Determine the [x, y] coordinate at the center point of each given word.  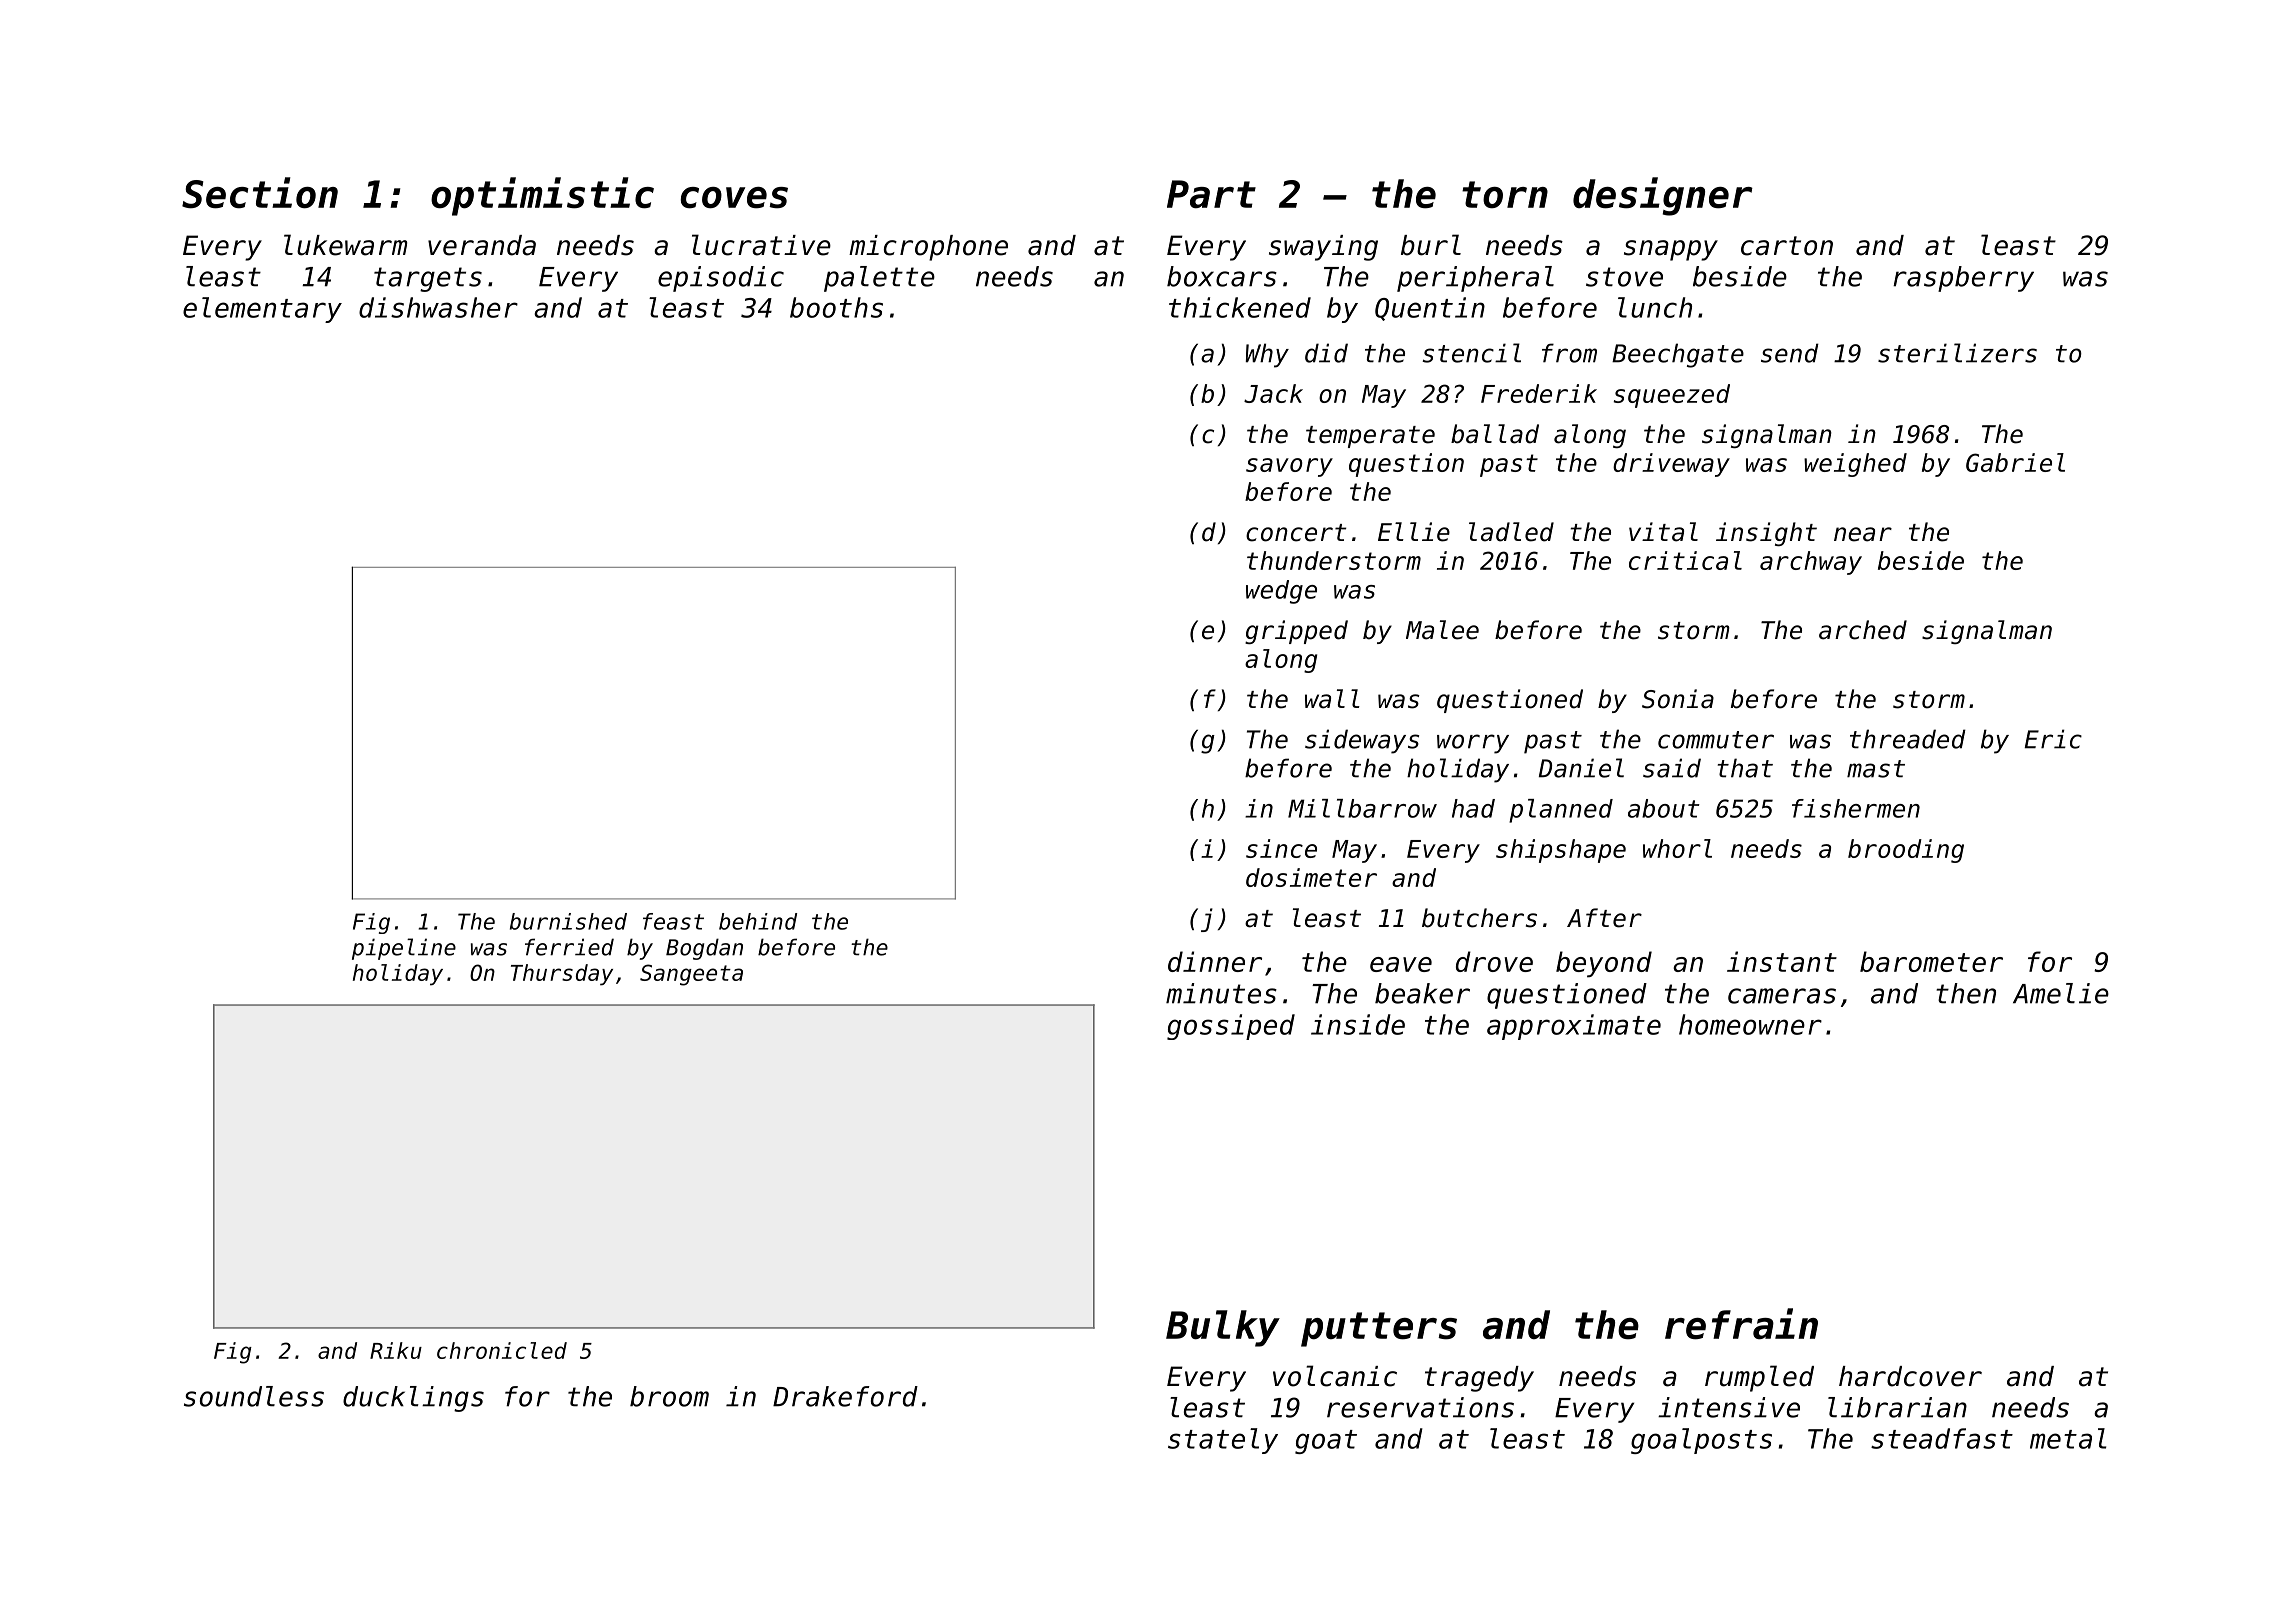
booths [836, 307]
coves [734, 198]
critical [1685, 560]
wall [1332, 699]
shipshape [1561, 851]
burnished [568, 921]
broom [669, 1396]
